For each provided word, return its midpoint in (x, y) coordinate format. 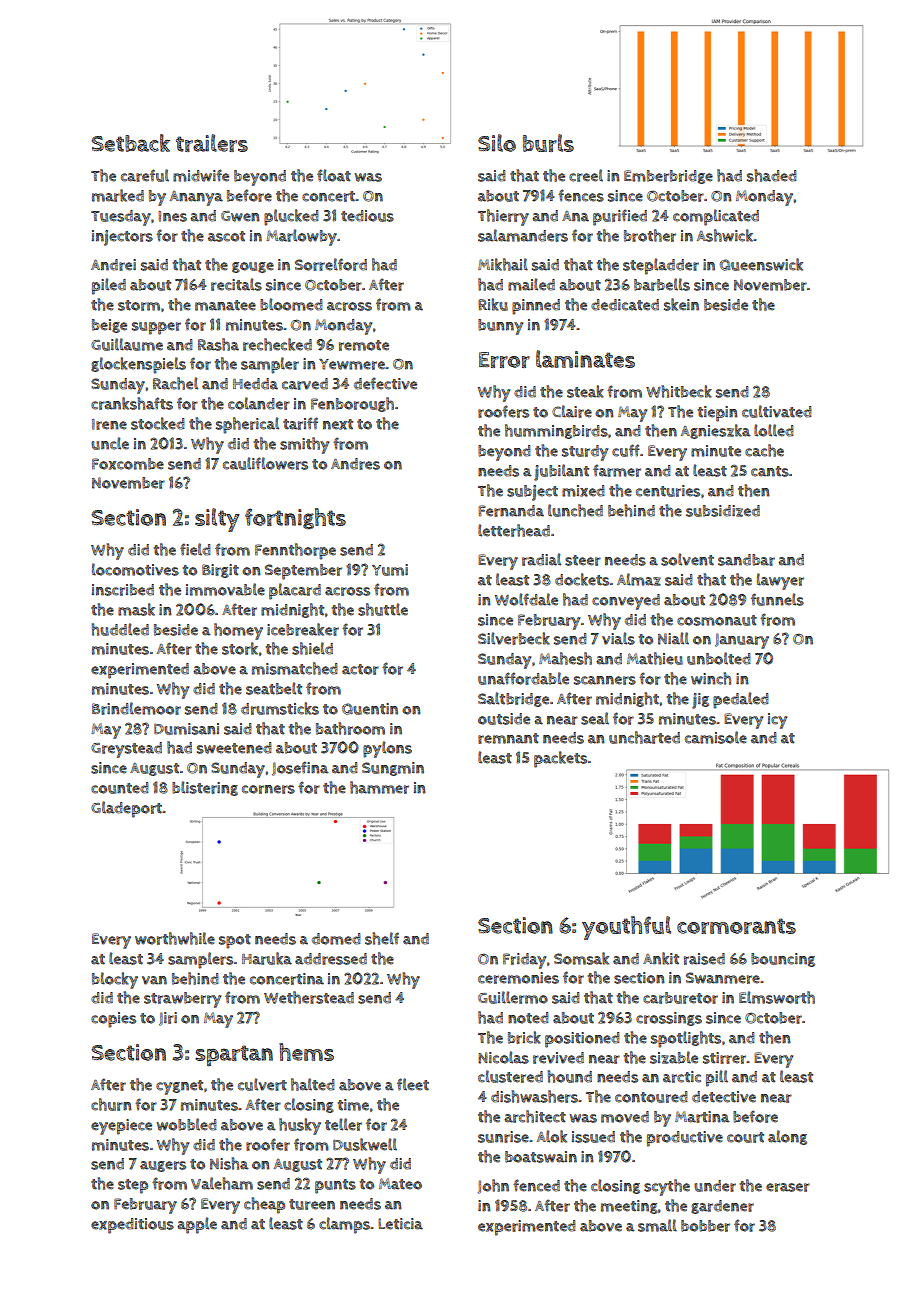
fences (581, 195)
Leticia (400, 1224)
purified (620, 217)
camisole (716, 737)
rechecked (277, 344)
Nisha (229, 1163)
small (657, 1225)
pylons (387, 749)
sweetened (234, 748)
